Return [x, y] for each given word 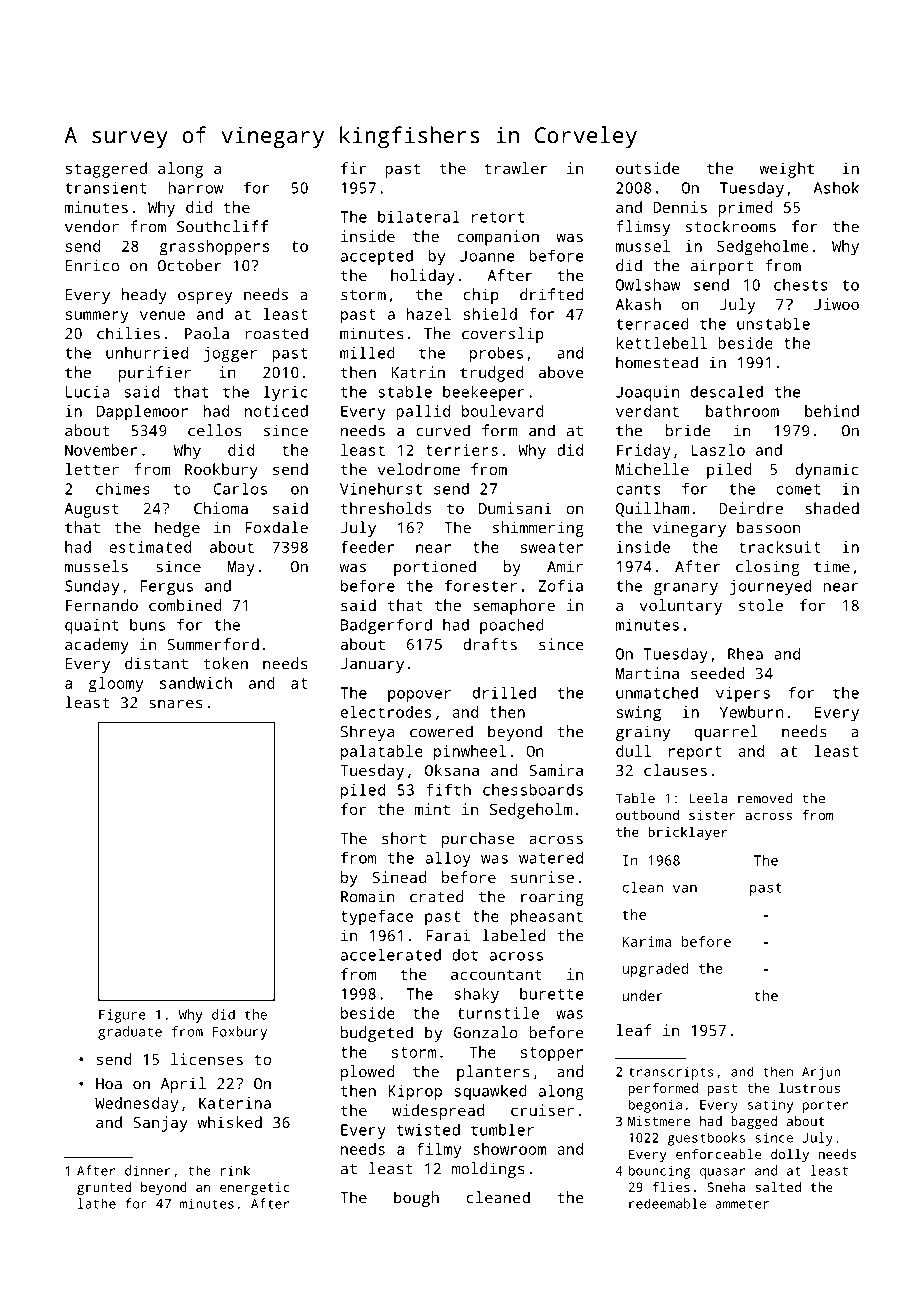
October [189, 265]
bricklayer [688, 833]
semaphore [514, 607]
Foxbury [240, 1033]
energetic [254, 1188]
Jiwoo [836, 304]
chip [481, 296]
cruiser [542, 1110]
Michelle [652, 469]
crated [437, 896]
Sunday [92, 587]
